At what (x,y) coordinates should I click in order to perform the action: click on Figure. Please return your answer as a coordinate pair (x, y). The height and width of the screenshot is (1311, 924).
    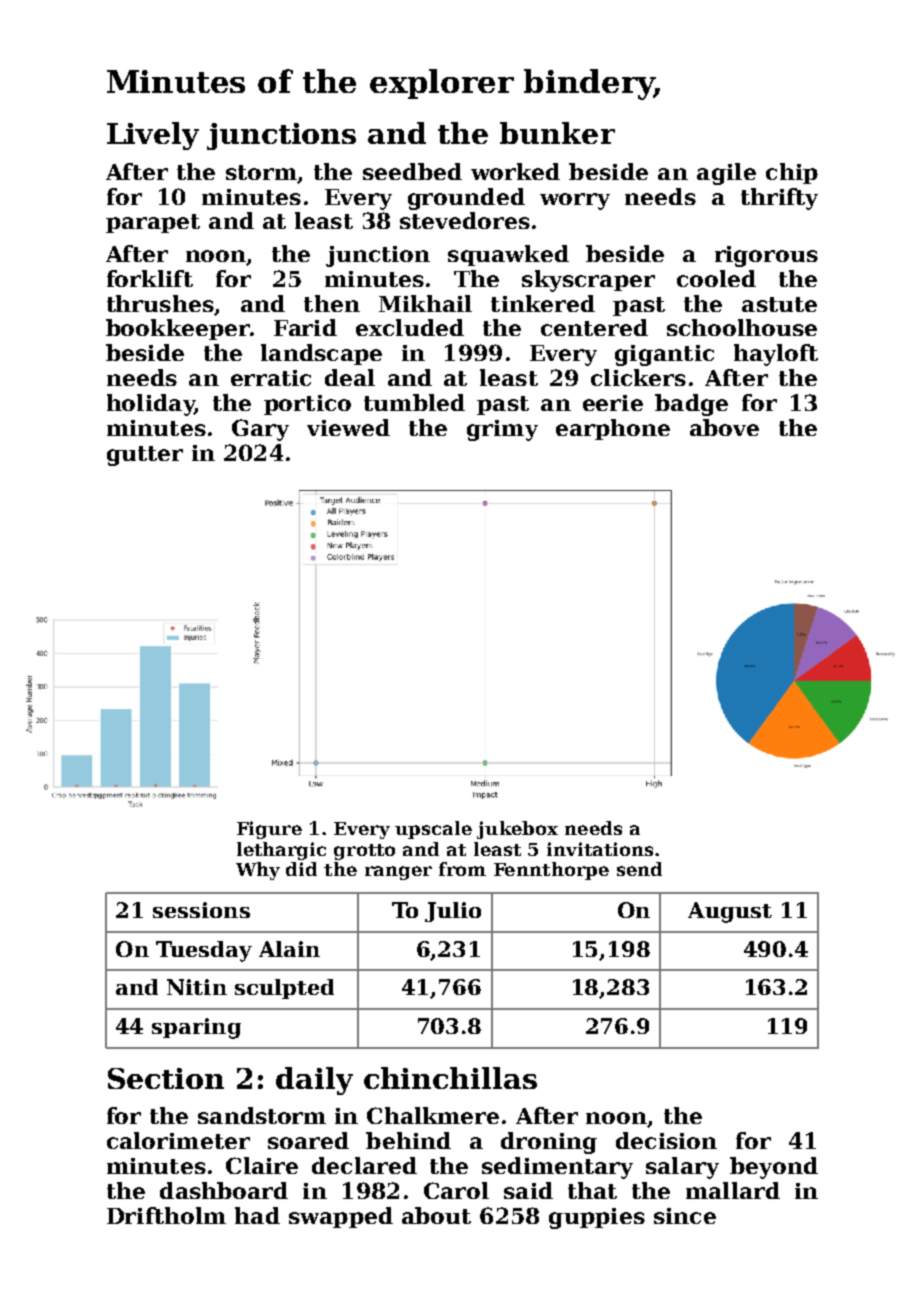
    Looking at the image, I should click on (269, 830).
